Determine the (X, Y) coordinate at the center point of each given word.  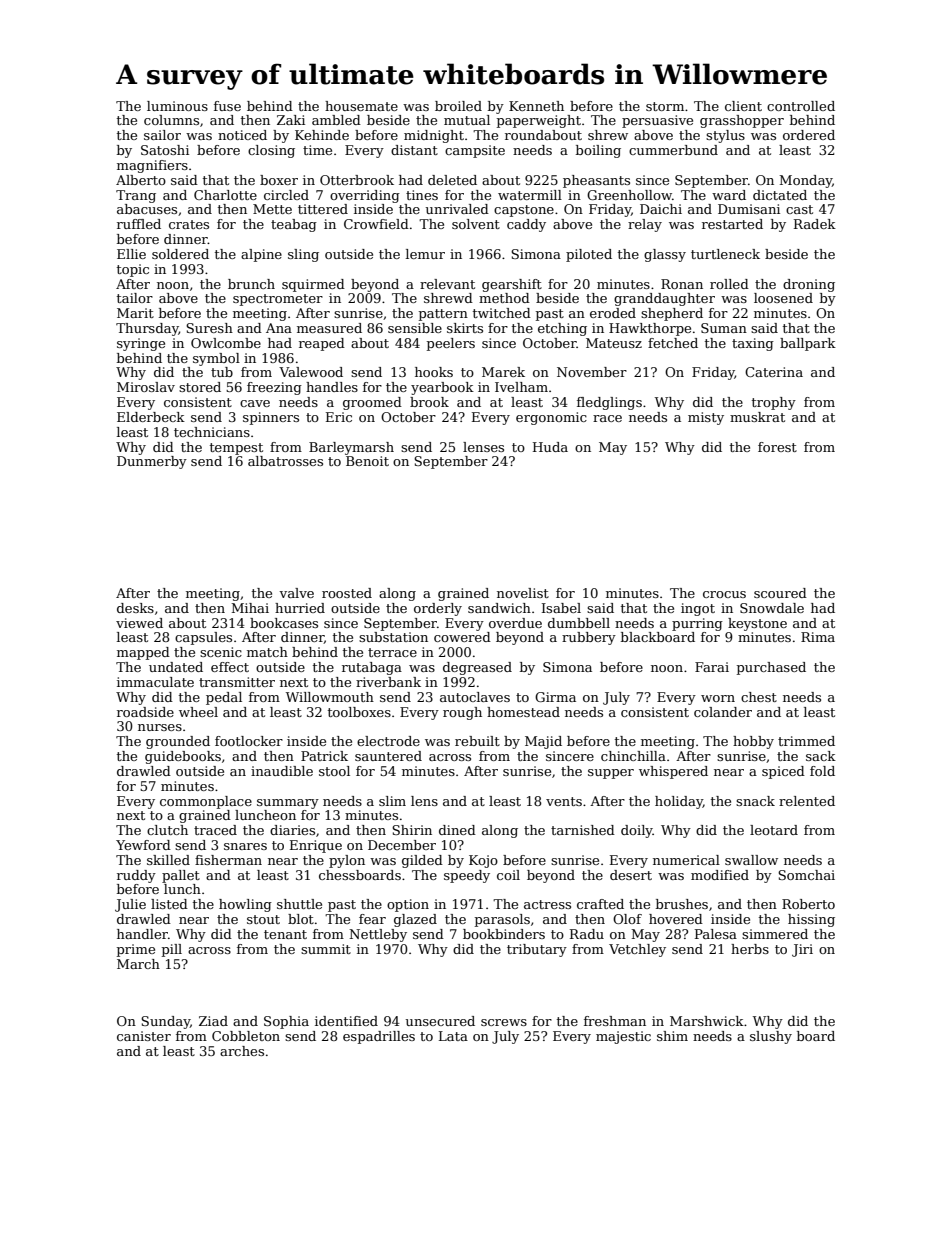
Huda (550, 447)
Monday (805, 181)
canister (144, 1036)
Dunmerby (152, 462)
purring (697, 624)
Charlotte (225, 195)
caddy (526, 225)
